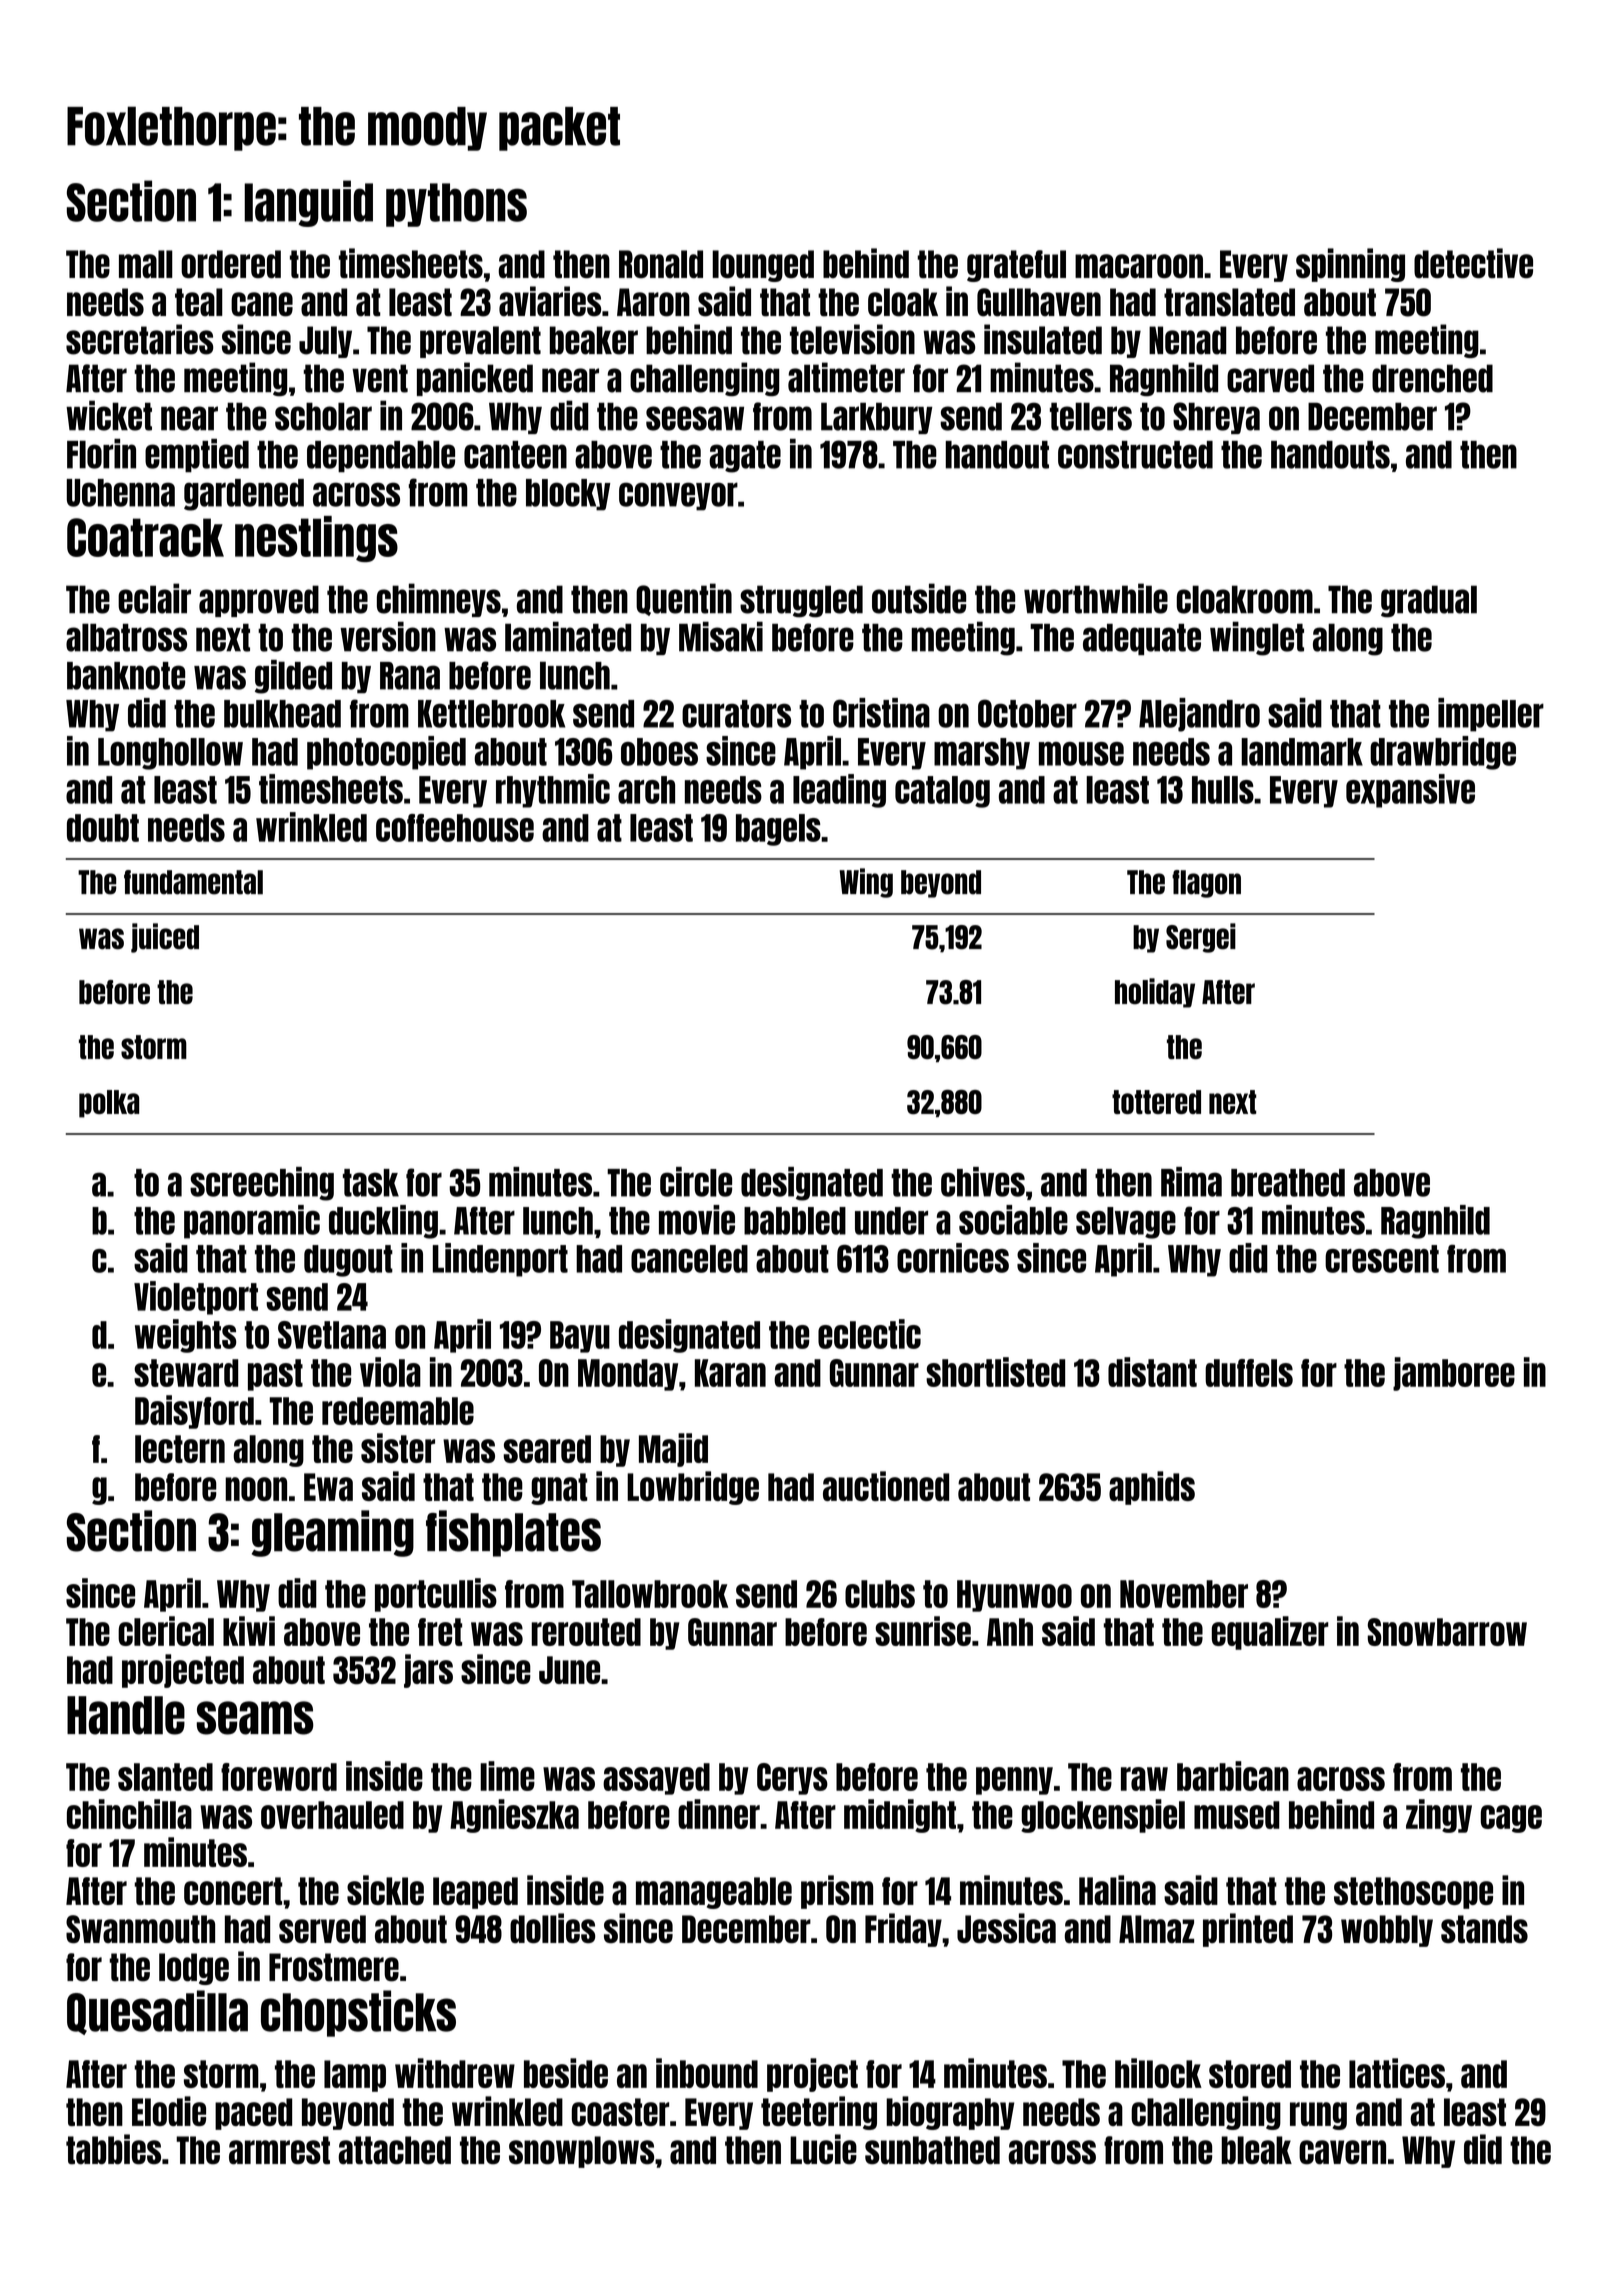  Describe the element at coordinates (113, 2149) in the document. I see `tabbies` at that location.
